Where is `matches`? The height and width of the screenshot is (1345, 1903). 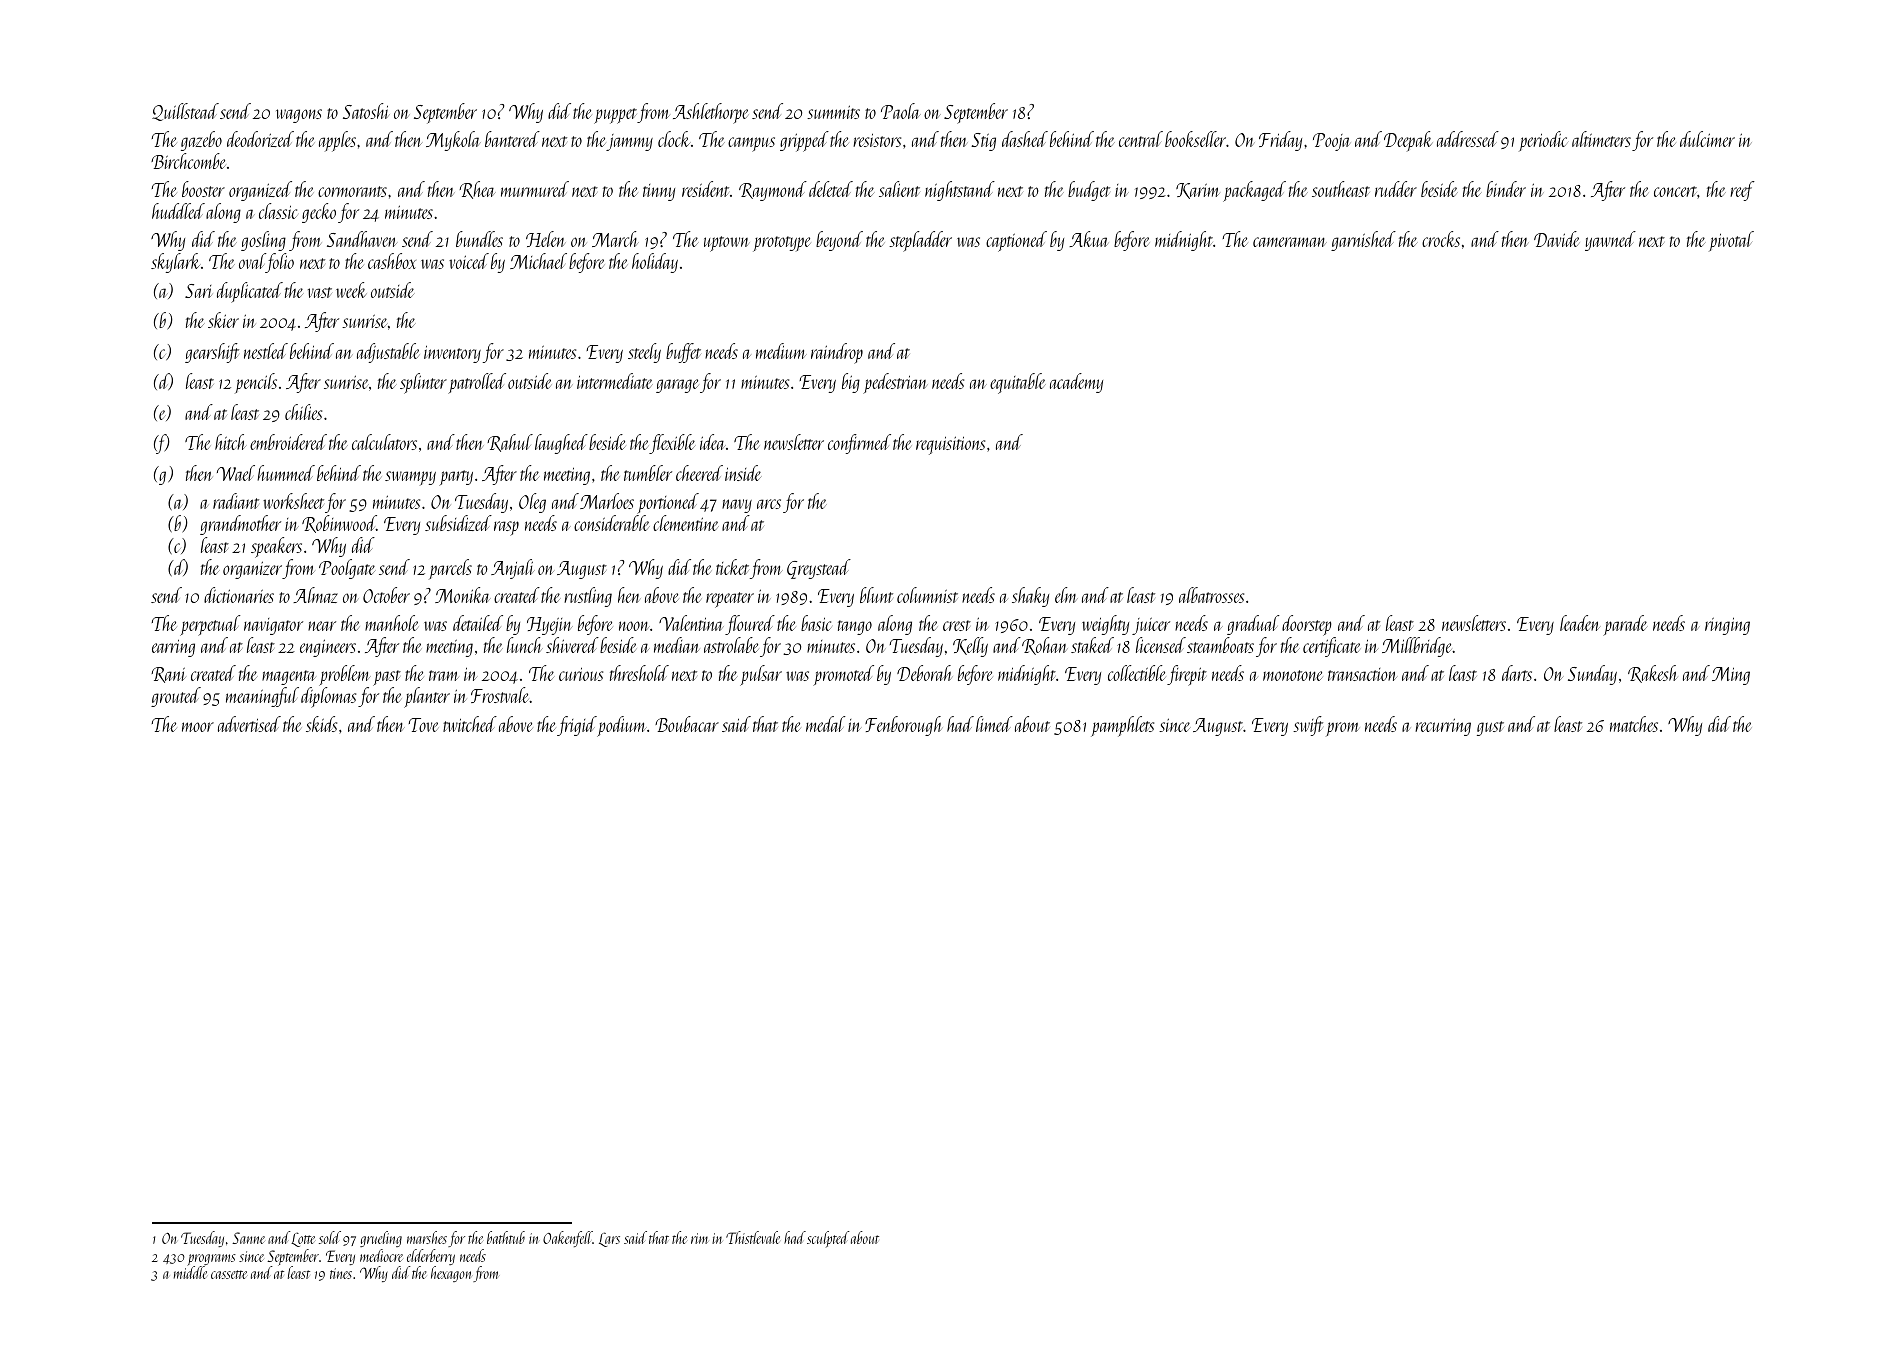 matches is located at coordinates (1634, 724).
